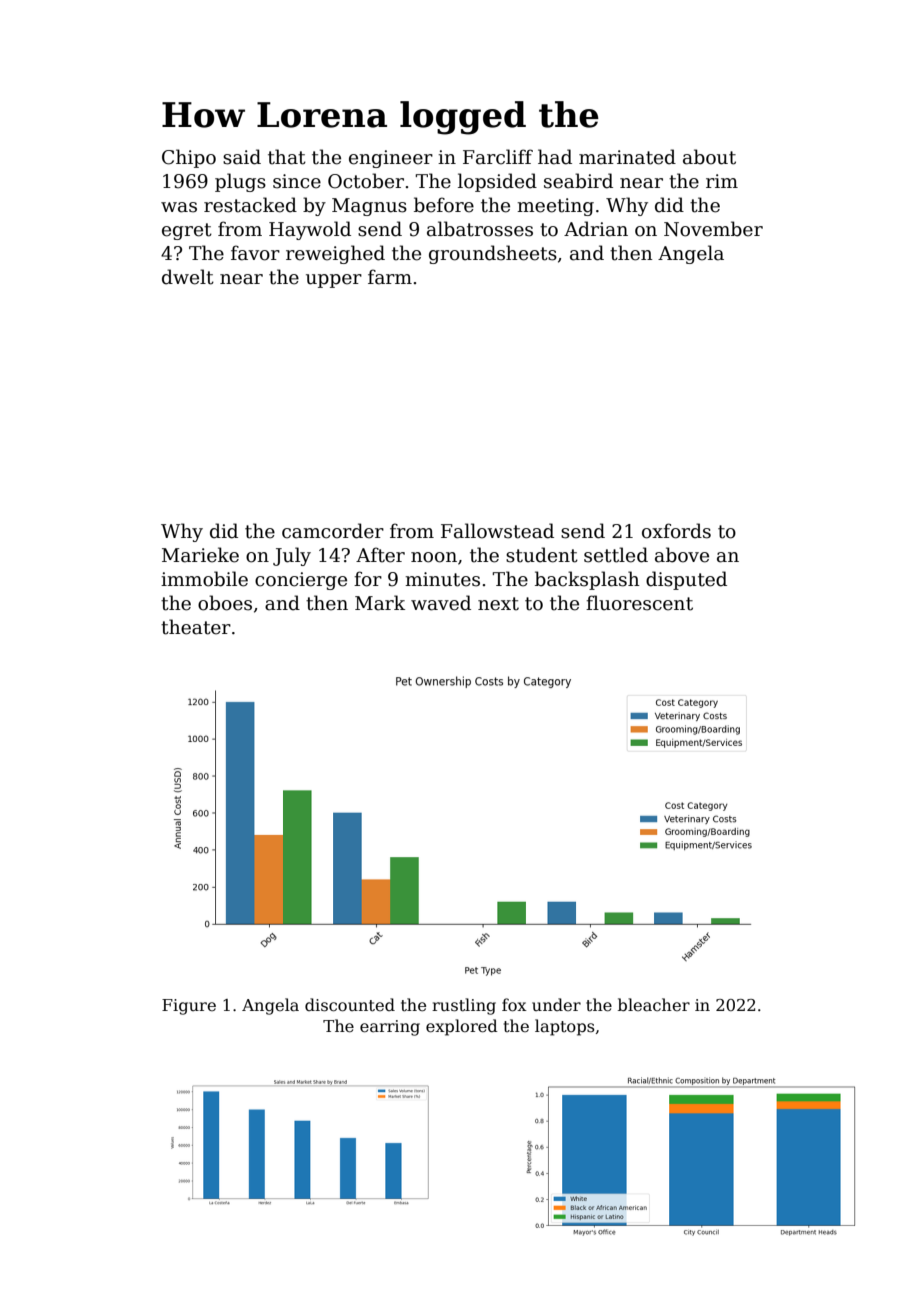 This screenshot has width=924, height=1311. I want to click on explored, so click(462, 1027).
